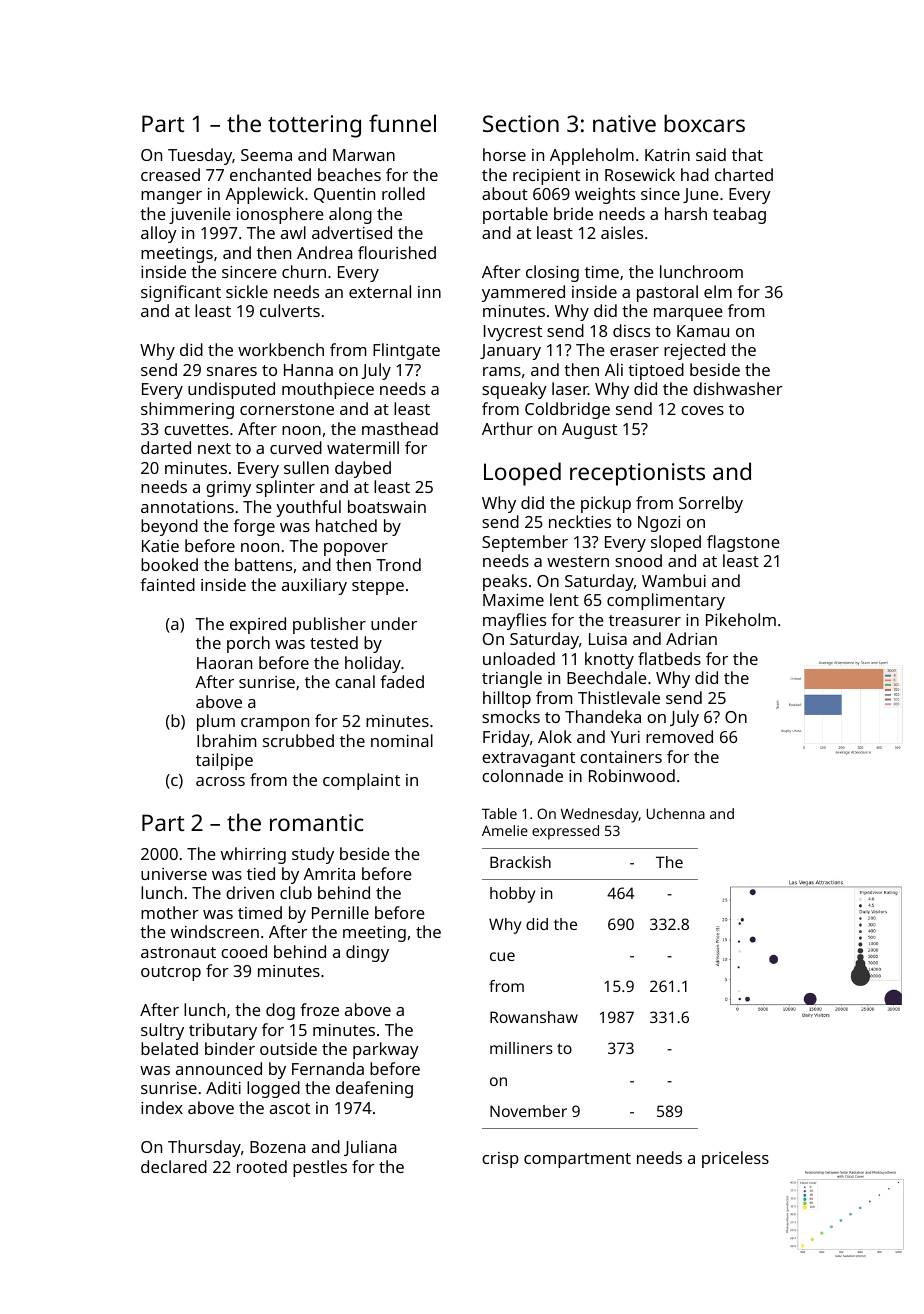 This page has width=924, height=1314. Describe the element at coordinates (170, 174) in the page. I see `creased` at that location.
